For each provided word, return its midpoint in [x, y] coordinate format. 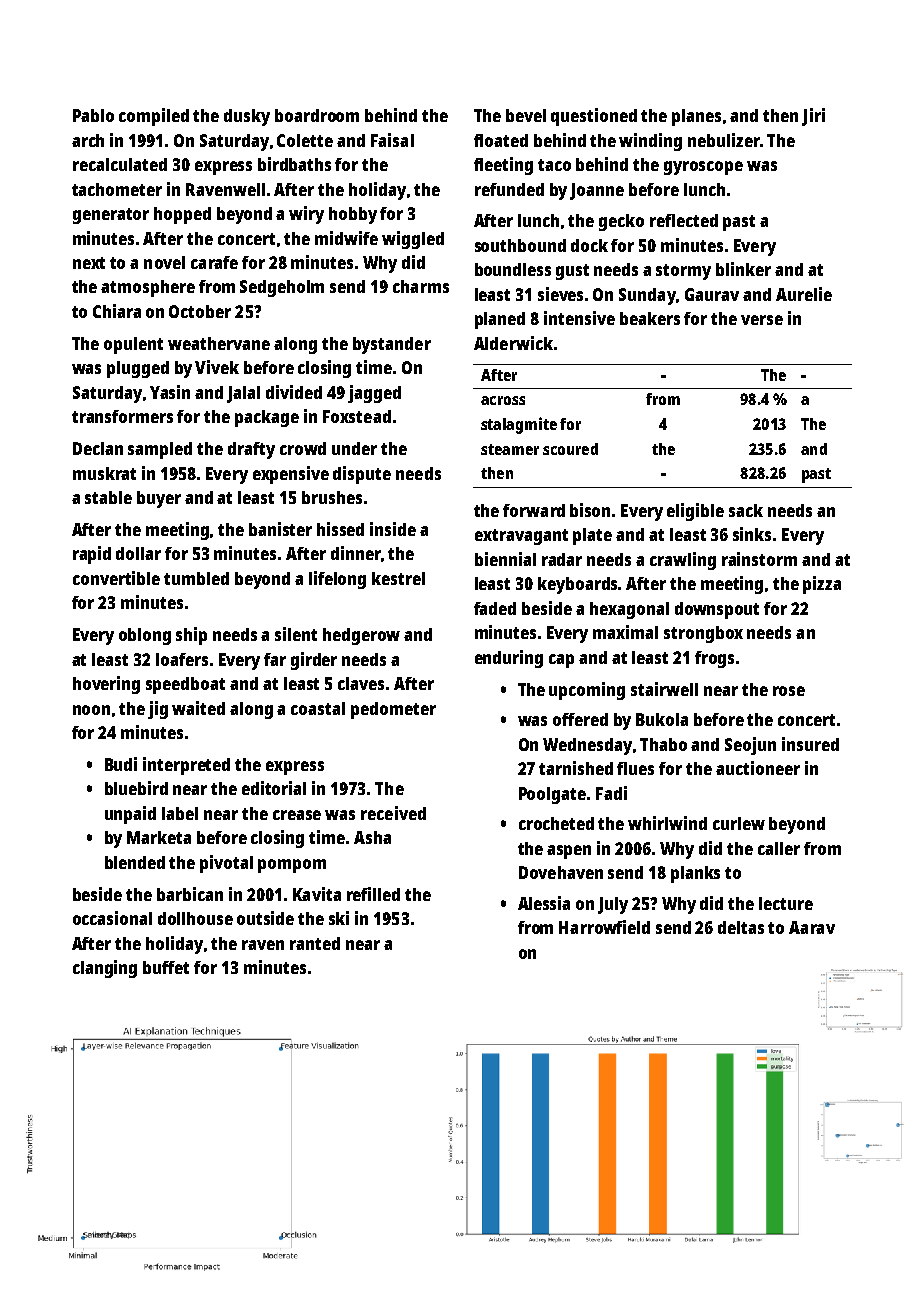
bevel [526, 115]
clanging [105, 969]
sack [746, 510]
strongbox [703, 634]
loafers [182, 659]
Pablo [93, 115]
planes [696, 117]
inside [393, 529]
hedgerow [361, 636]
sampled [160, 450]
